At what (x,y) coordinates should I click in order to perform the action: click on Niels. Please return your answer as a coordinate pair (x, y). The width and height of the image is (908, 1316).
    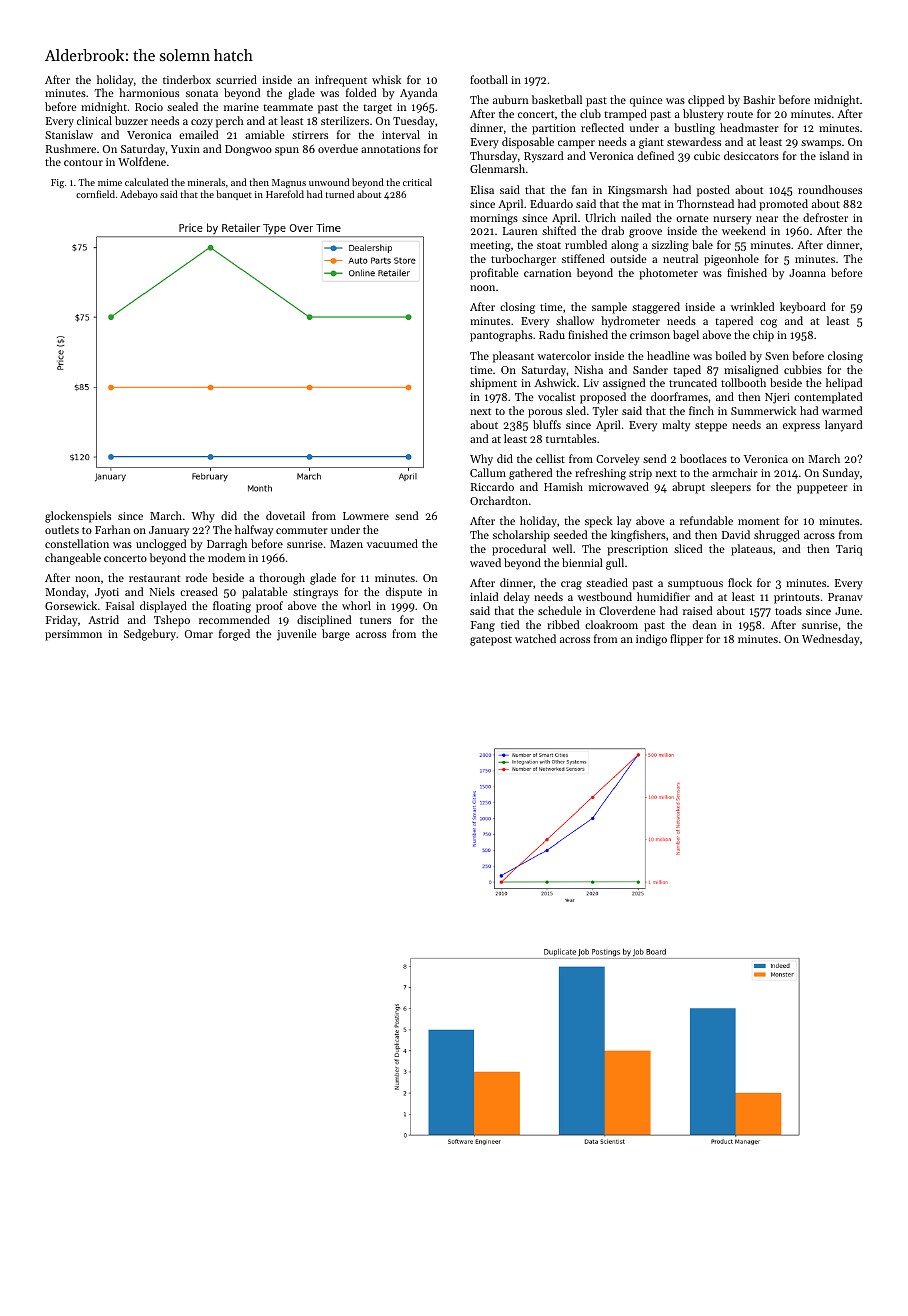
    Looking at the image, I should click on (162, 591).
